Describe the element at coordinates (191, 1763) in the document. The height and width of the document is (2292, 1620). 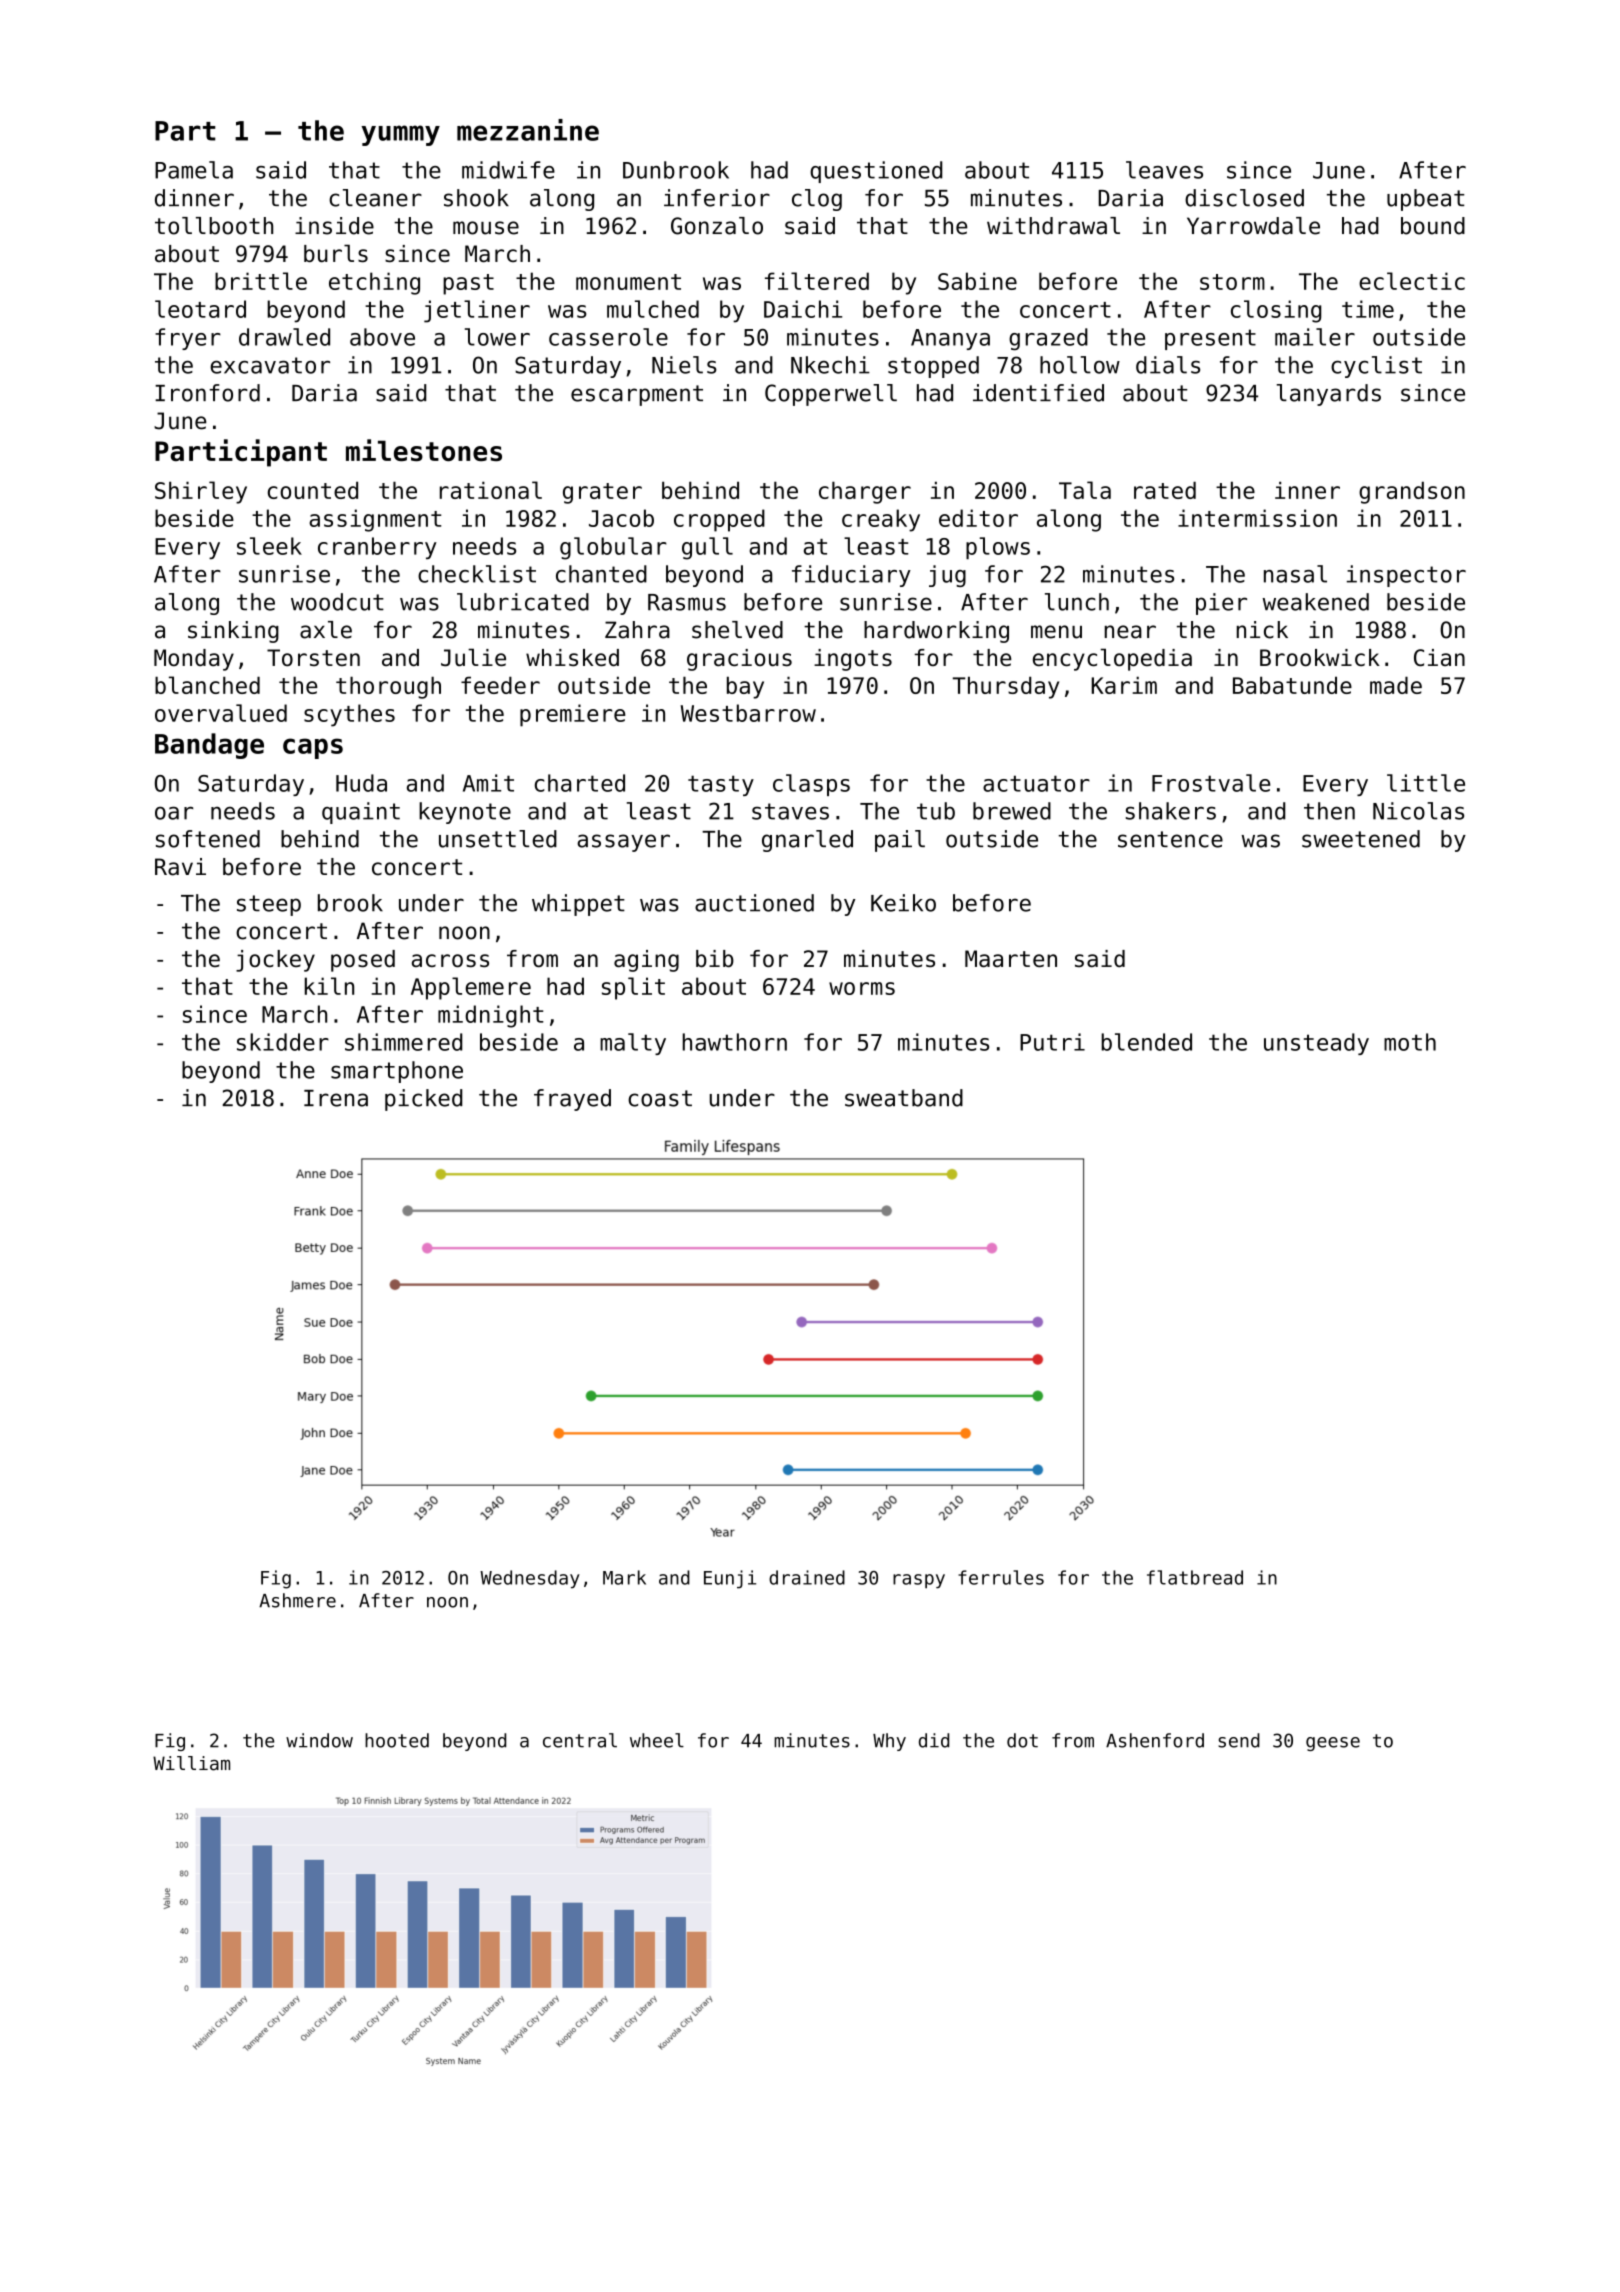
I see `William` at that location.
